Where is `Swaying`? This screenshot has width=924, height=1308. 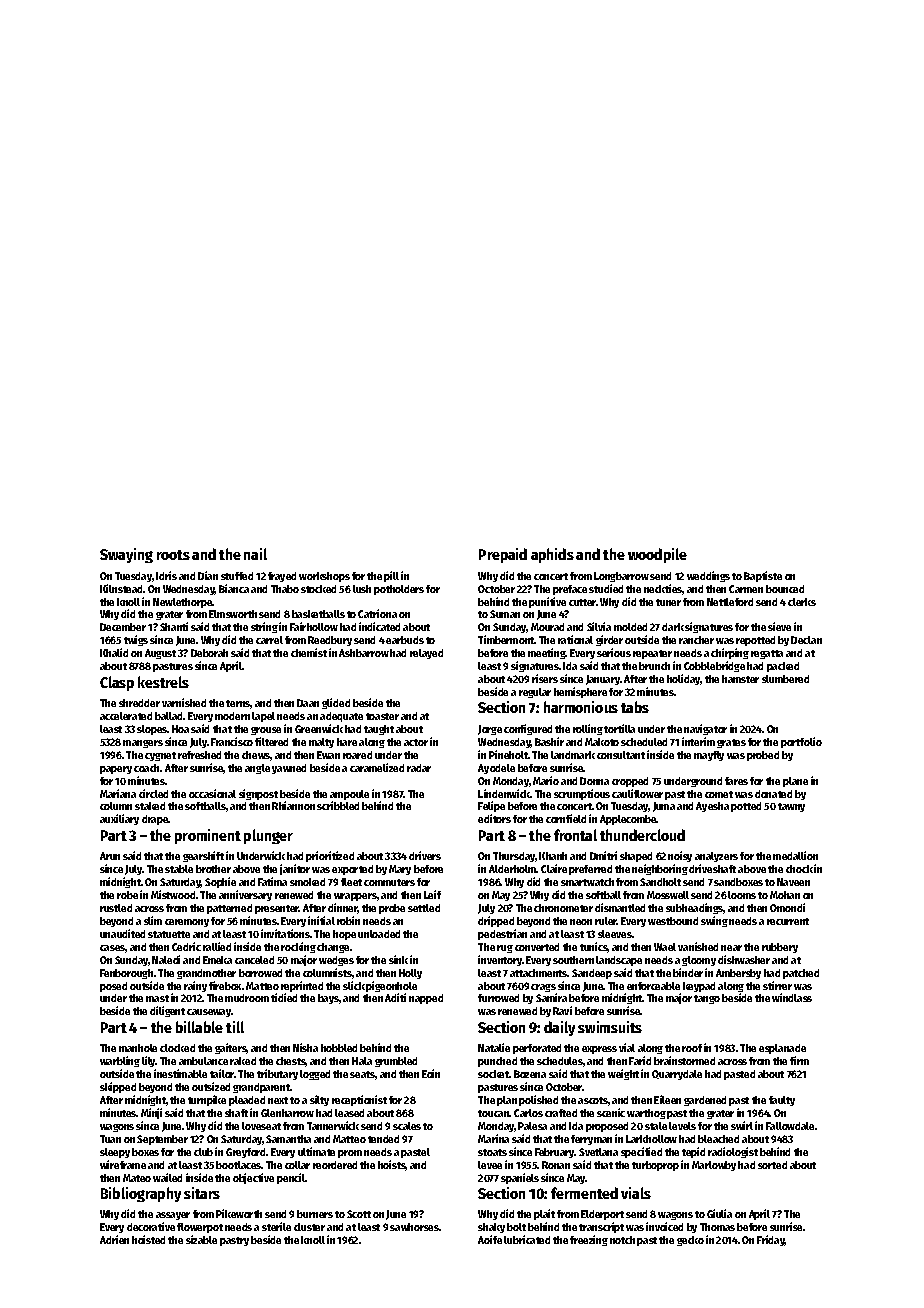 Swaying is located at coordinates (126, 555).
